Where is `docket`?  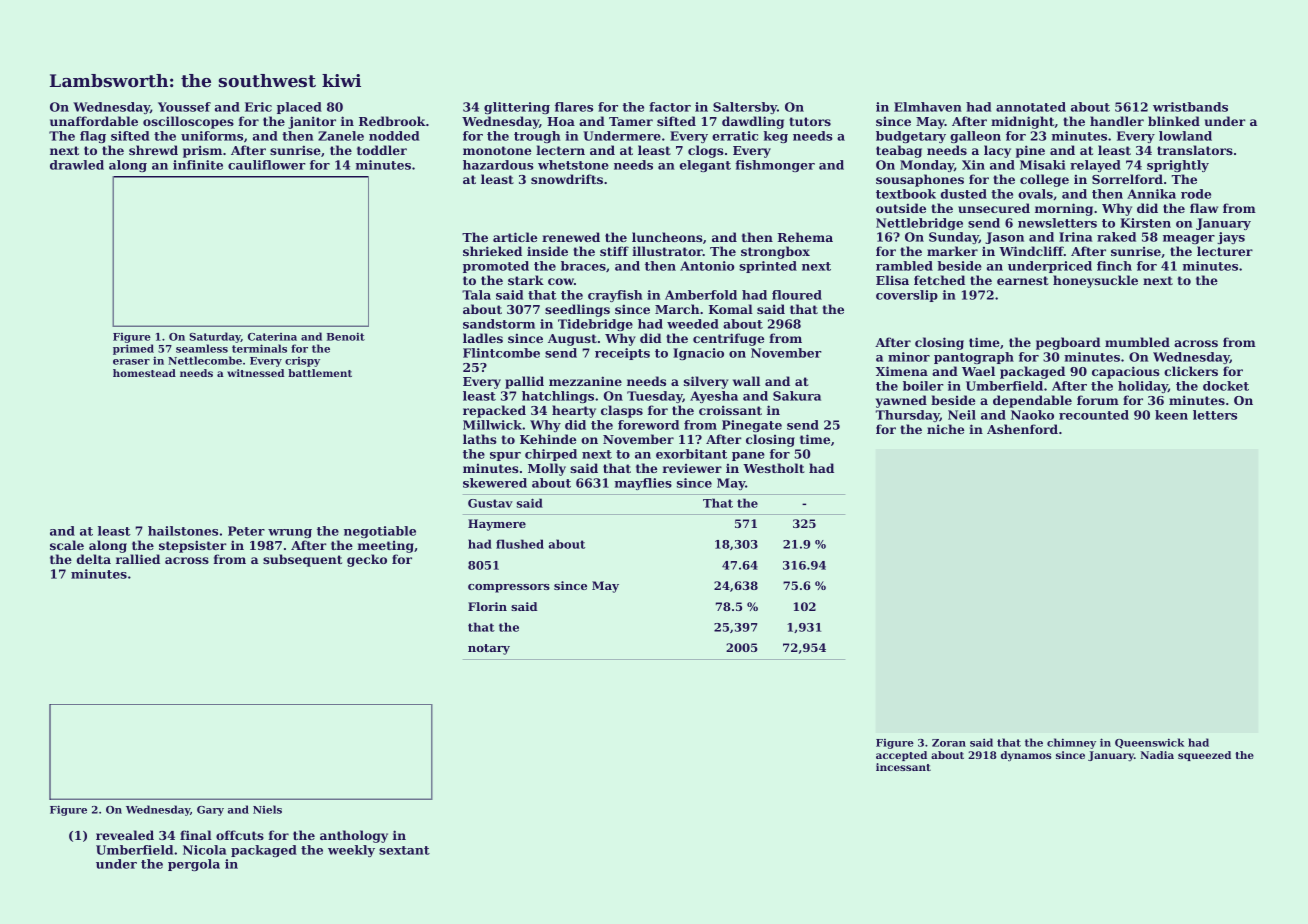 docket is located at coordinates (1226, 386).
